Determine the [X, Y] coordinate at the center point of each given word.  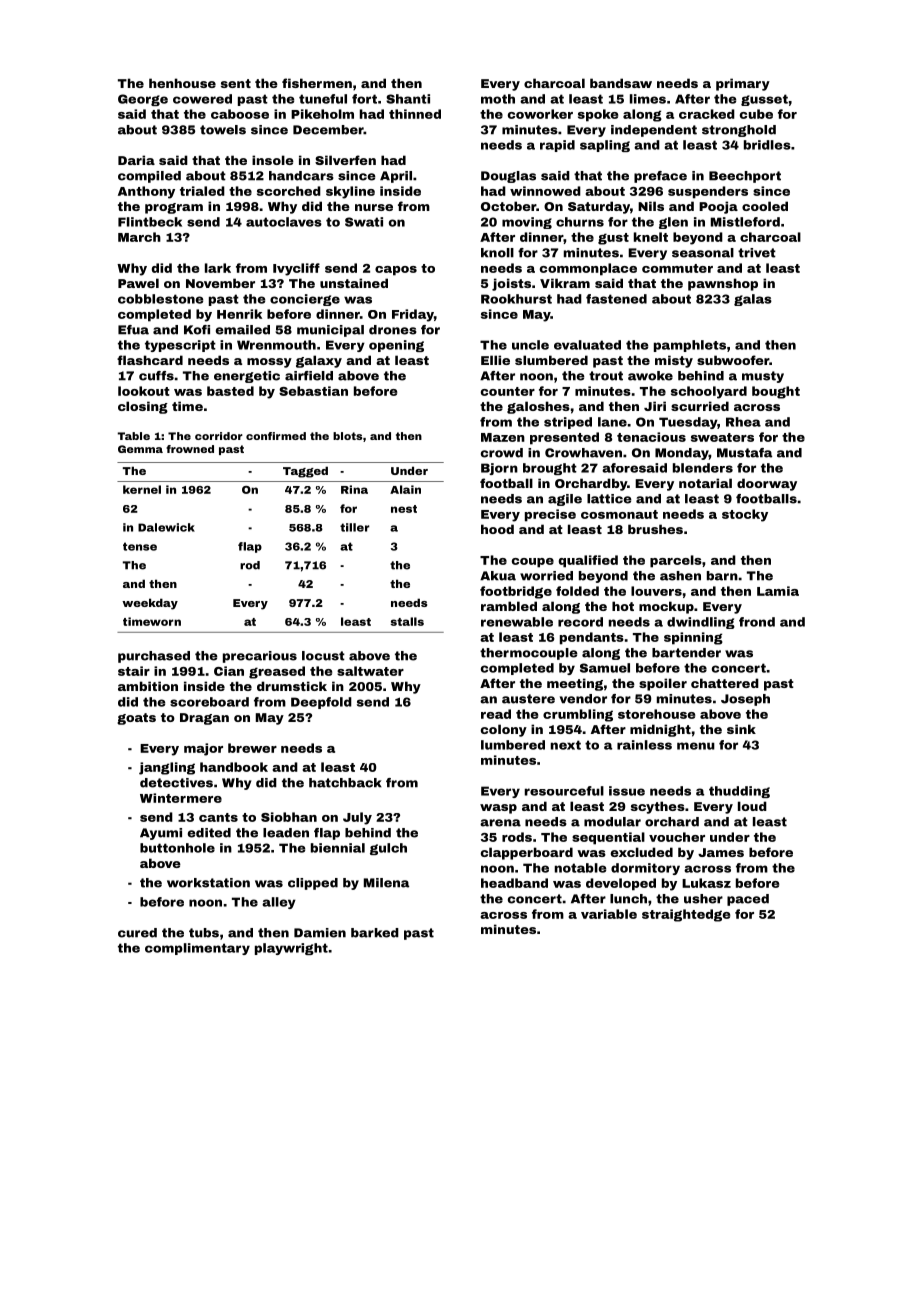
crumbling [578, 715]
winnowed [545, 191]
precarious [260, 657]
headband [514, 883]
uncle [530, 345]
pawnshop [723, 284]
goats [136, 719]
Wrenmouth [276, 345]
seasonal [703, 253]
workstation [208, 883]
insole [273, 160]
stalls [407, 621]
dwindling [701, 623]
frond [757, 622]
